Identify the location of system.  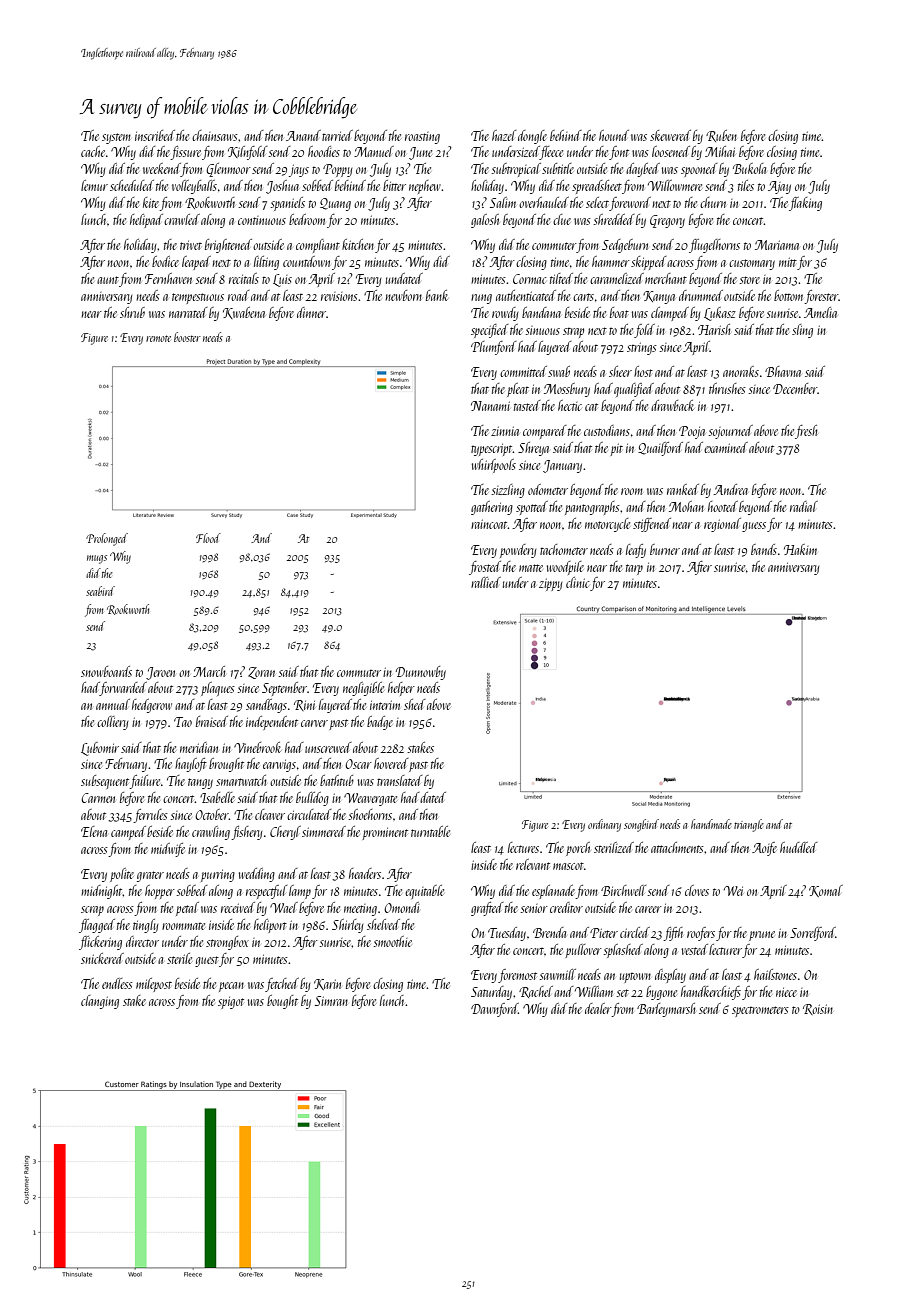
(116, 138).
